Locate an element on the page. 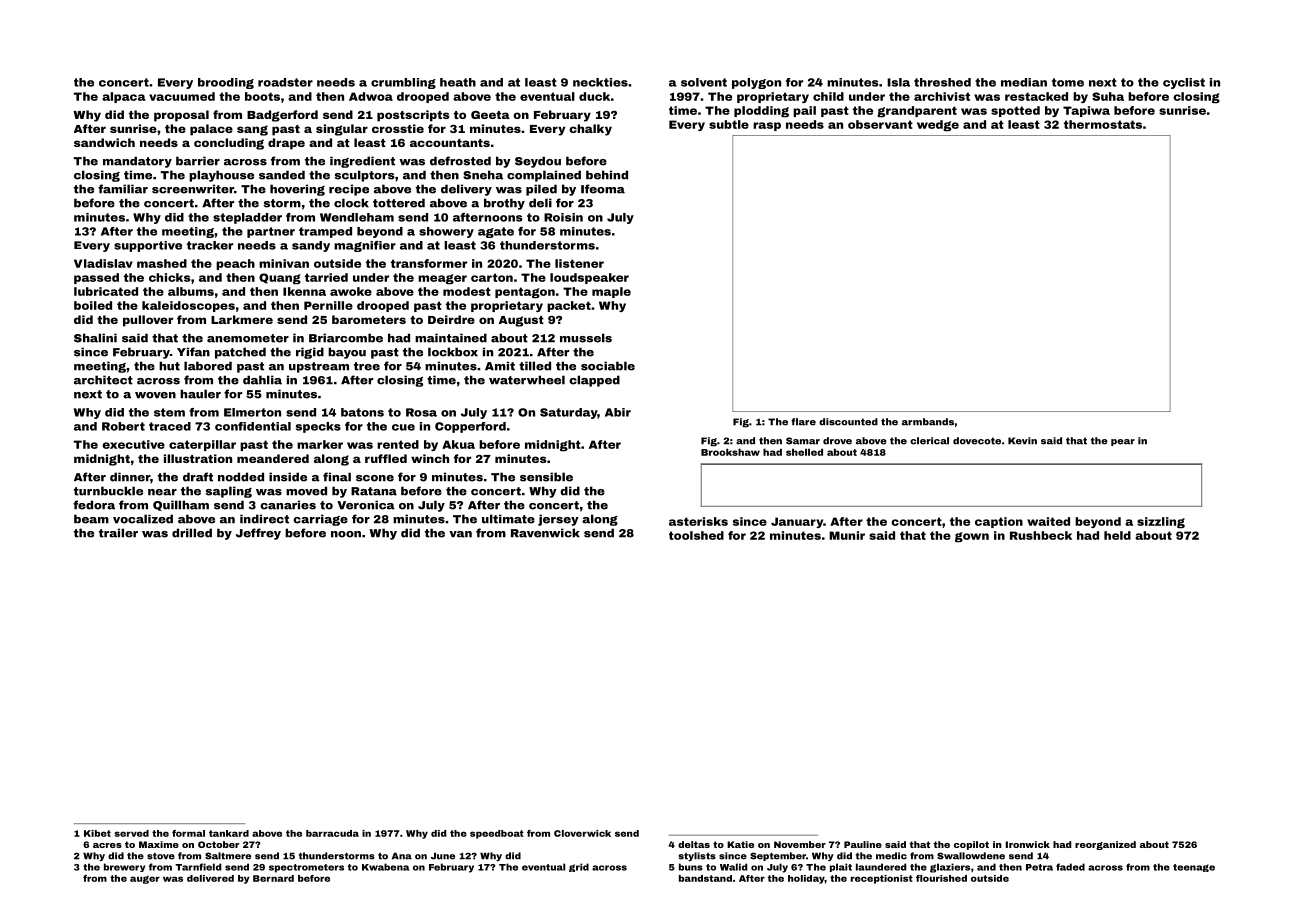  maple is located at coordinates (611, 292).
